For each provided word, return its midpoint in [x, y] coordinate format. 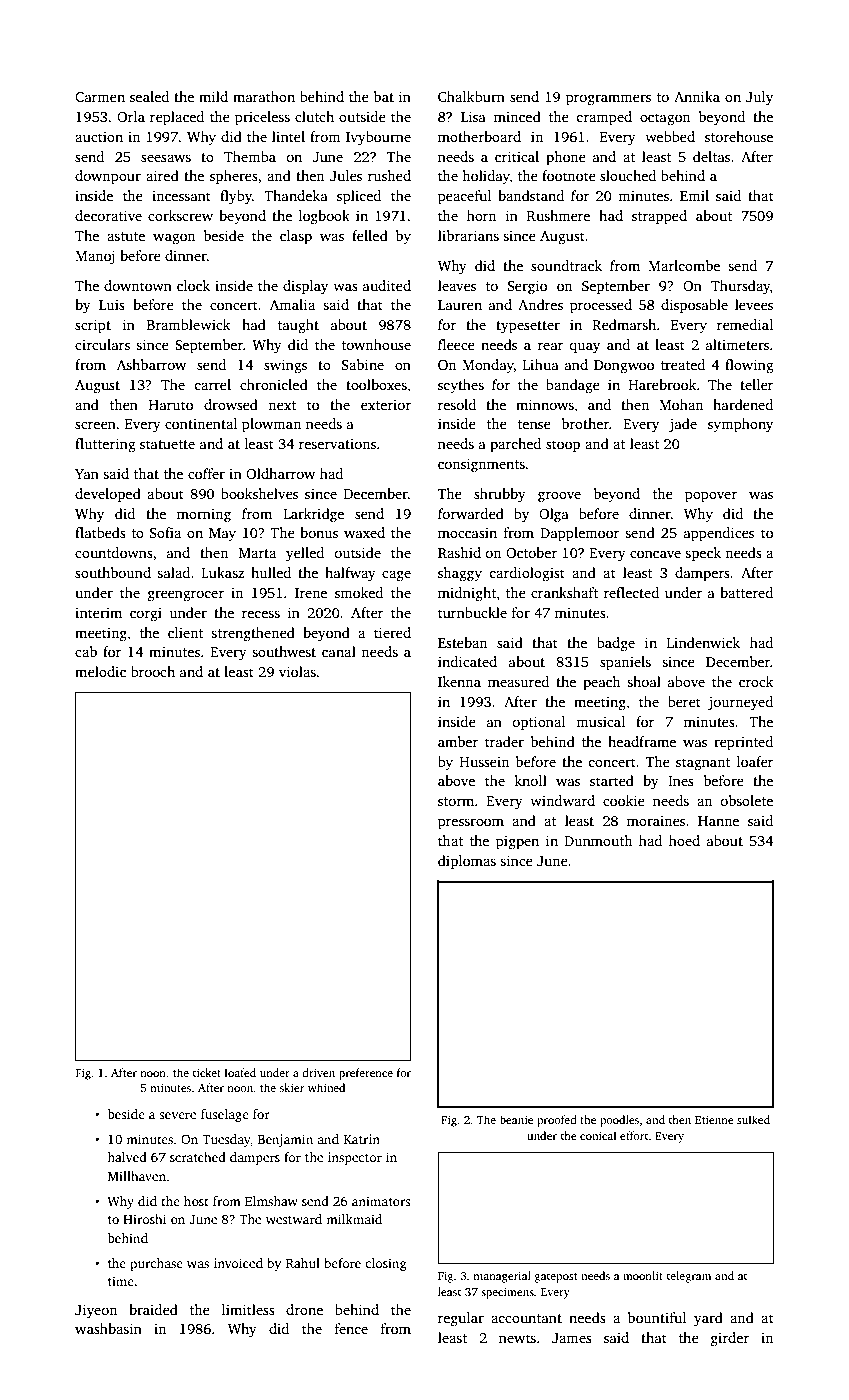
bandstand [531, 195]
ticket [207, 1072]
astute [126, 236]
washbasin [108, 1328]
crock [756, 681]
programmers [608, 100]
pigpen [517, 842]
